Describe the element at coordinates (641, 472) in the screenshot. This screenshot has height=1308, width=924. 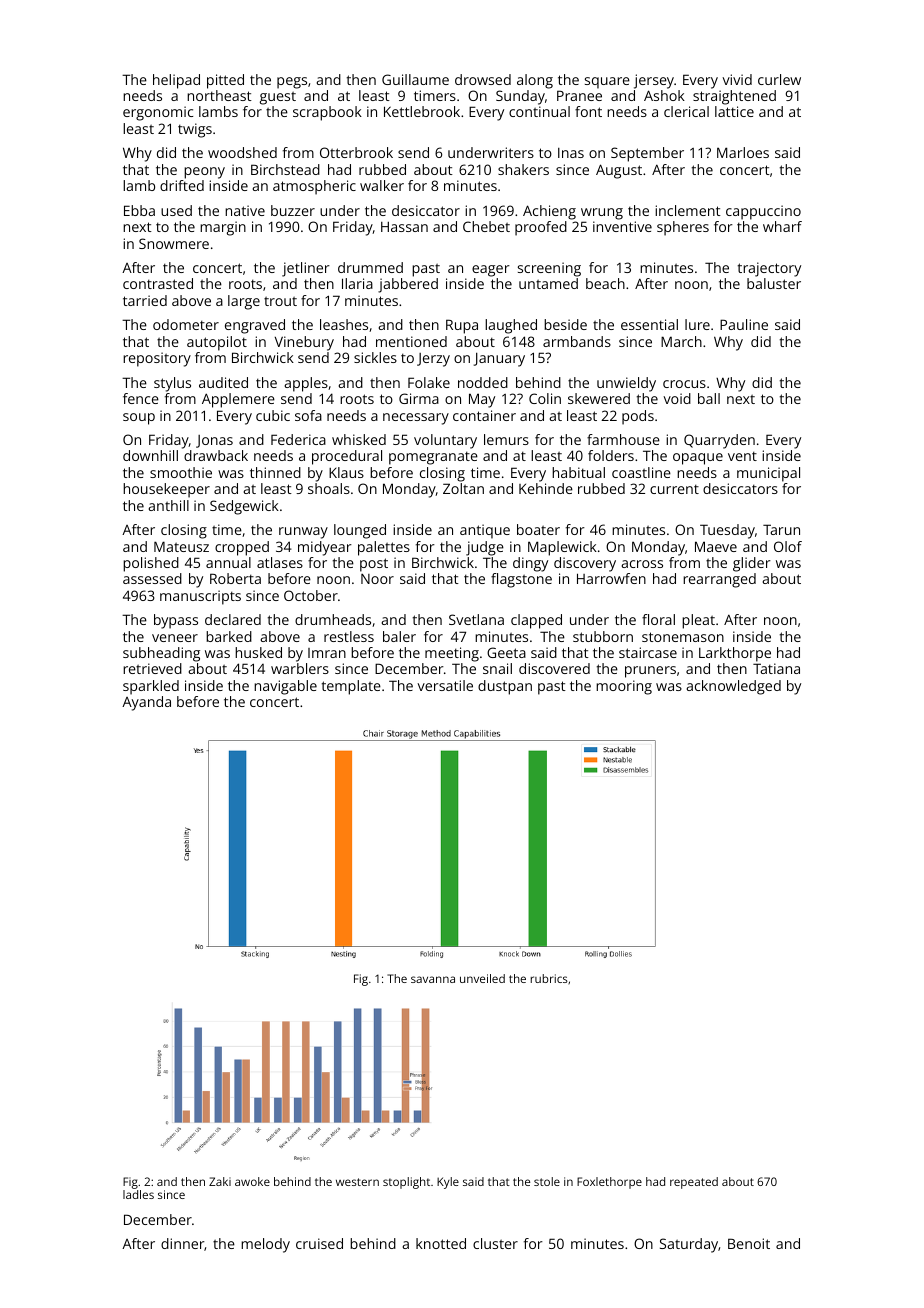
I see `coastline` at that location.
